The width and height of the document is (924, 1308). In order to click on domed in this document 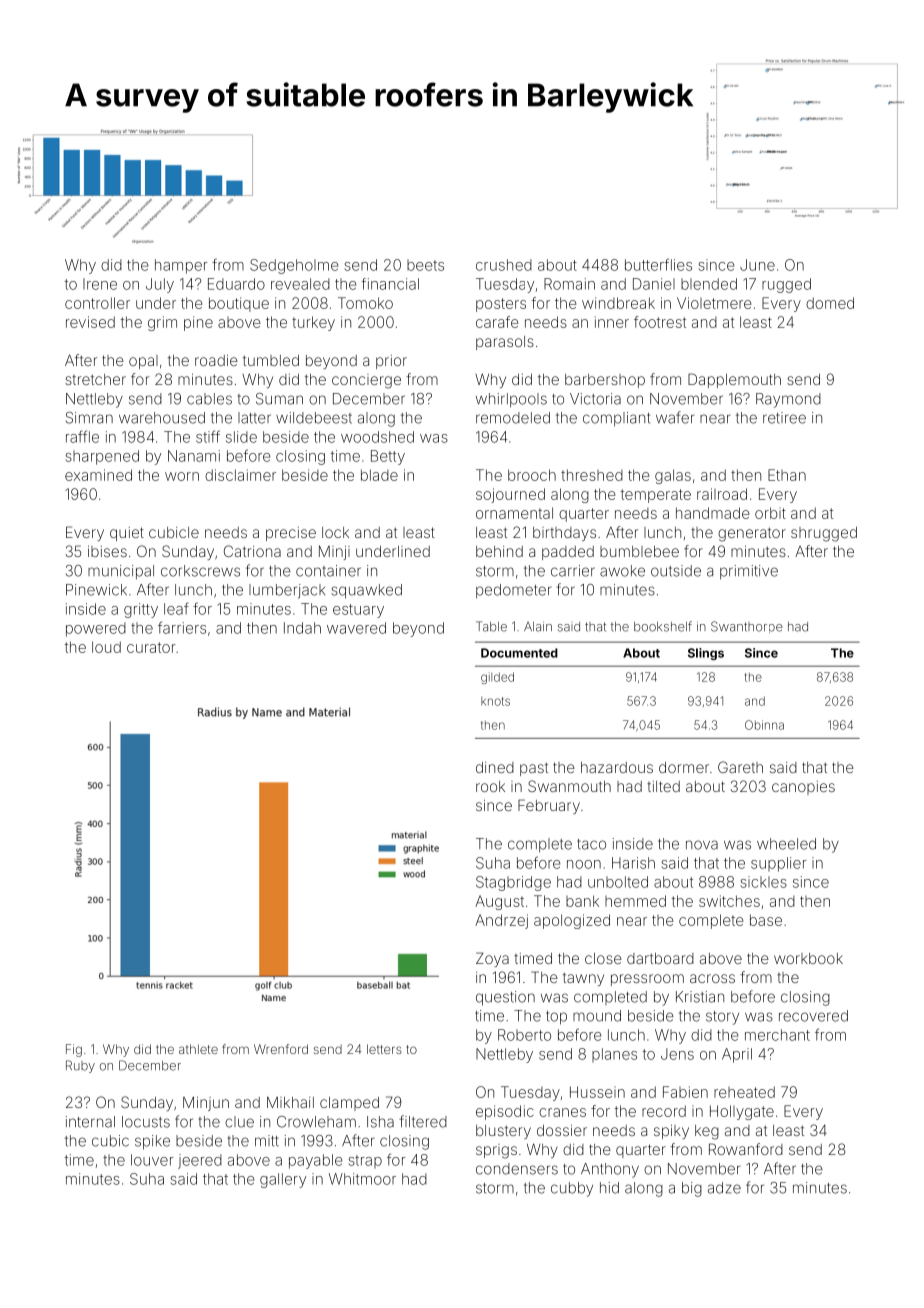, I will do `click(830, 303)`.
